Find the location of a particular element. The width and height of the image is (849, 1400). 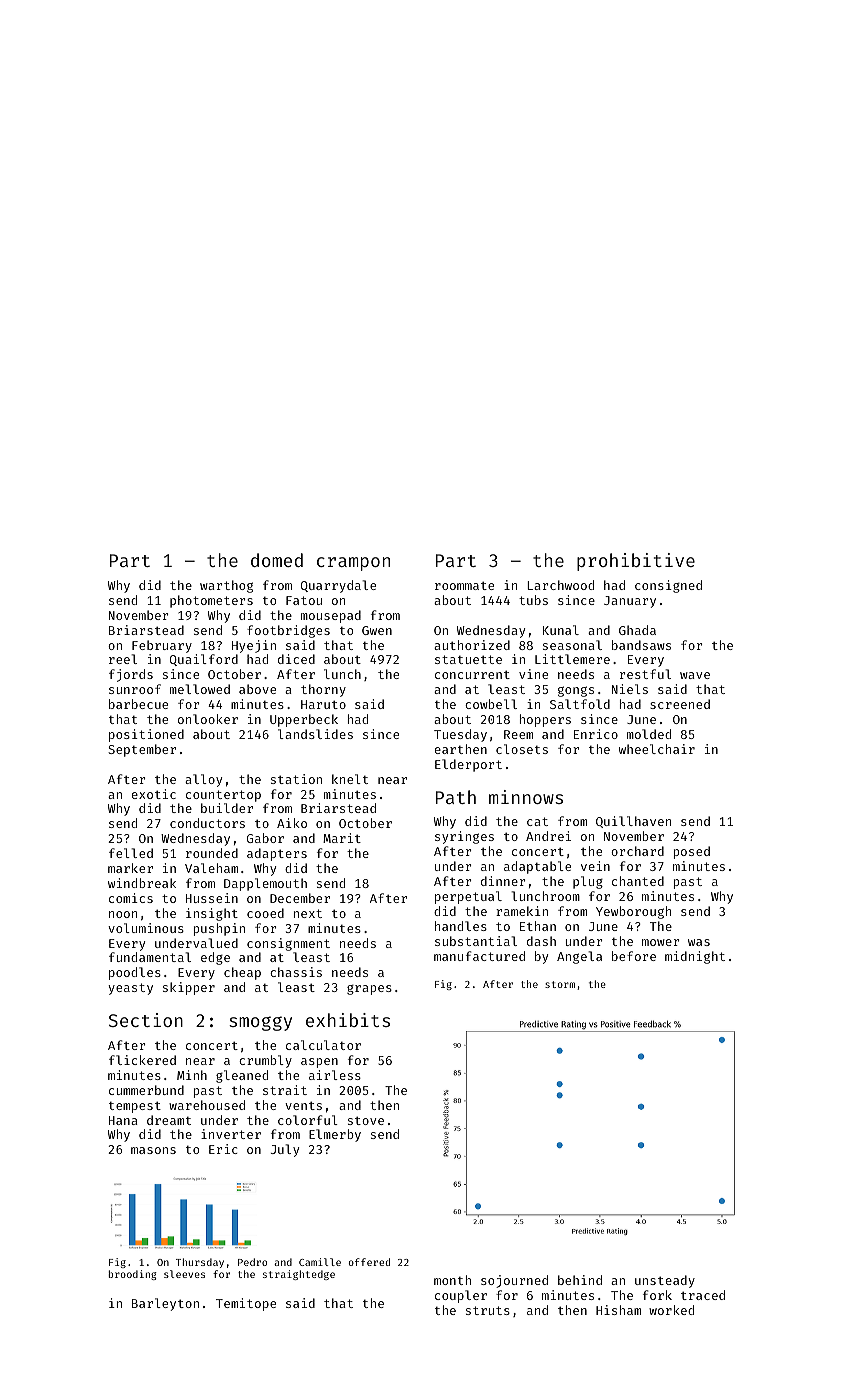

midnight is located at coordinates (695, 957).
